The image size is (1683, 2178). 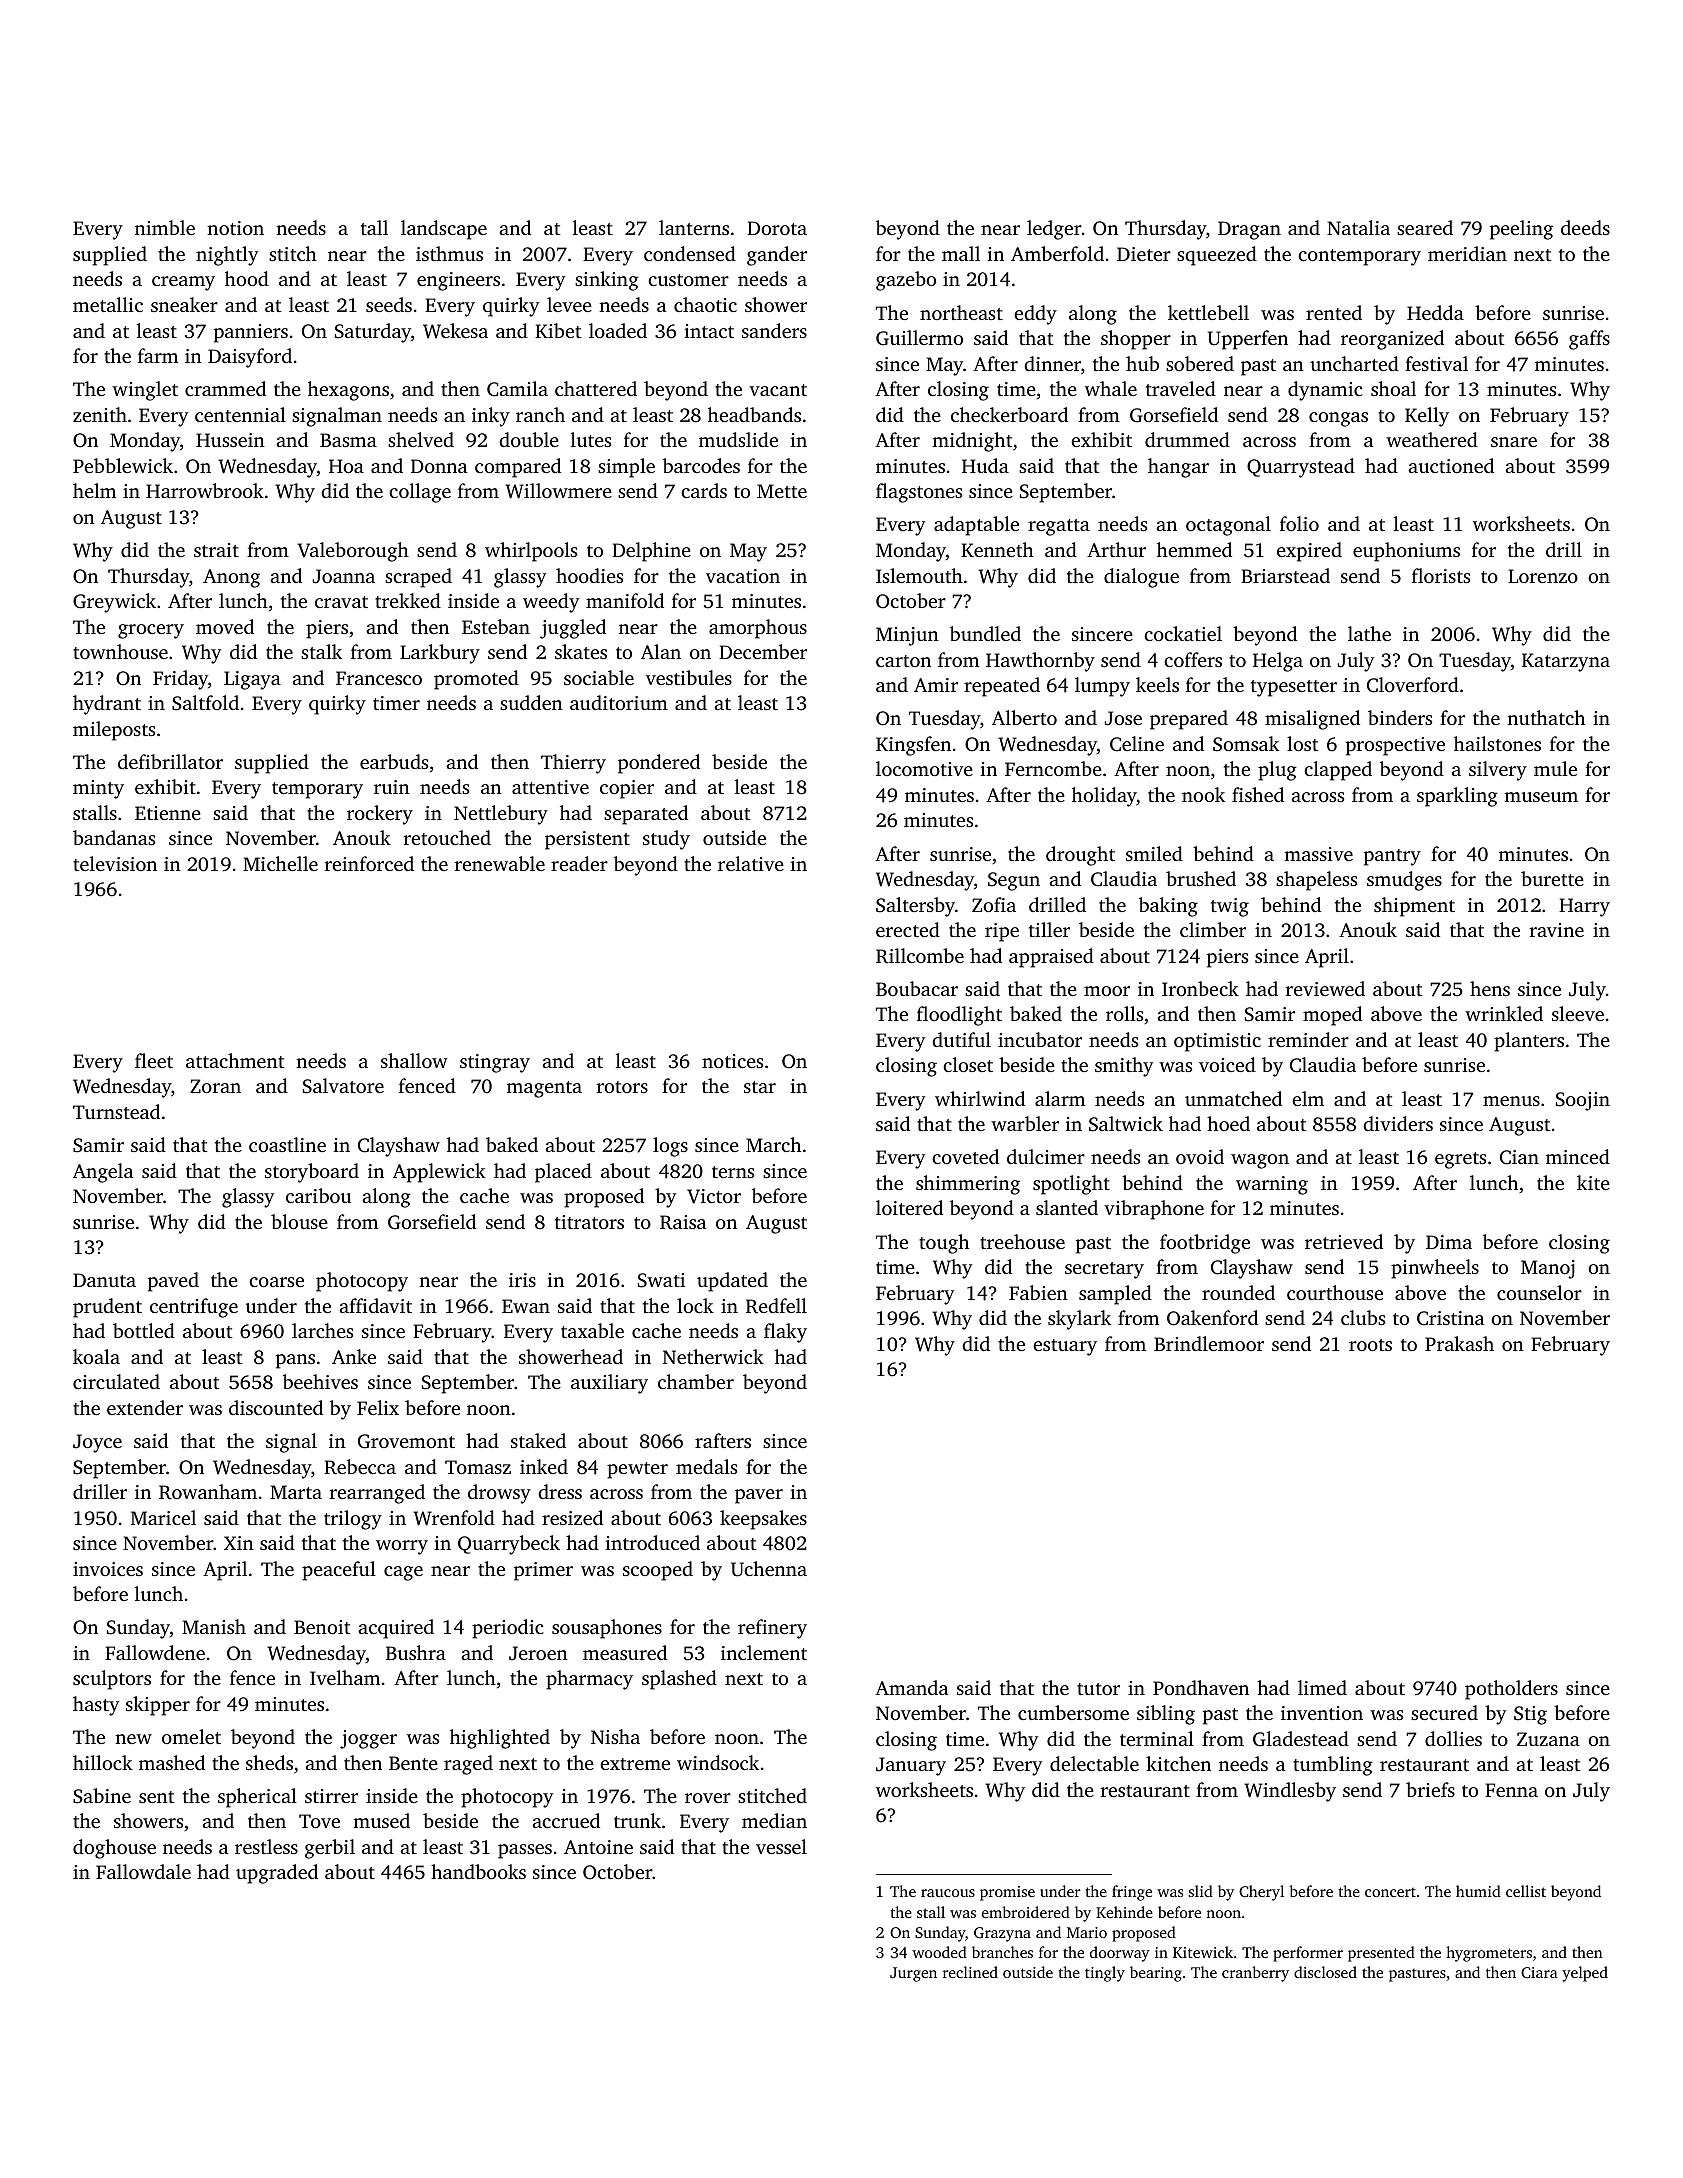 What do you see at coordinates (1392, 340) in the image?
I see `reorganized` at bounding box center [1392, 340].
